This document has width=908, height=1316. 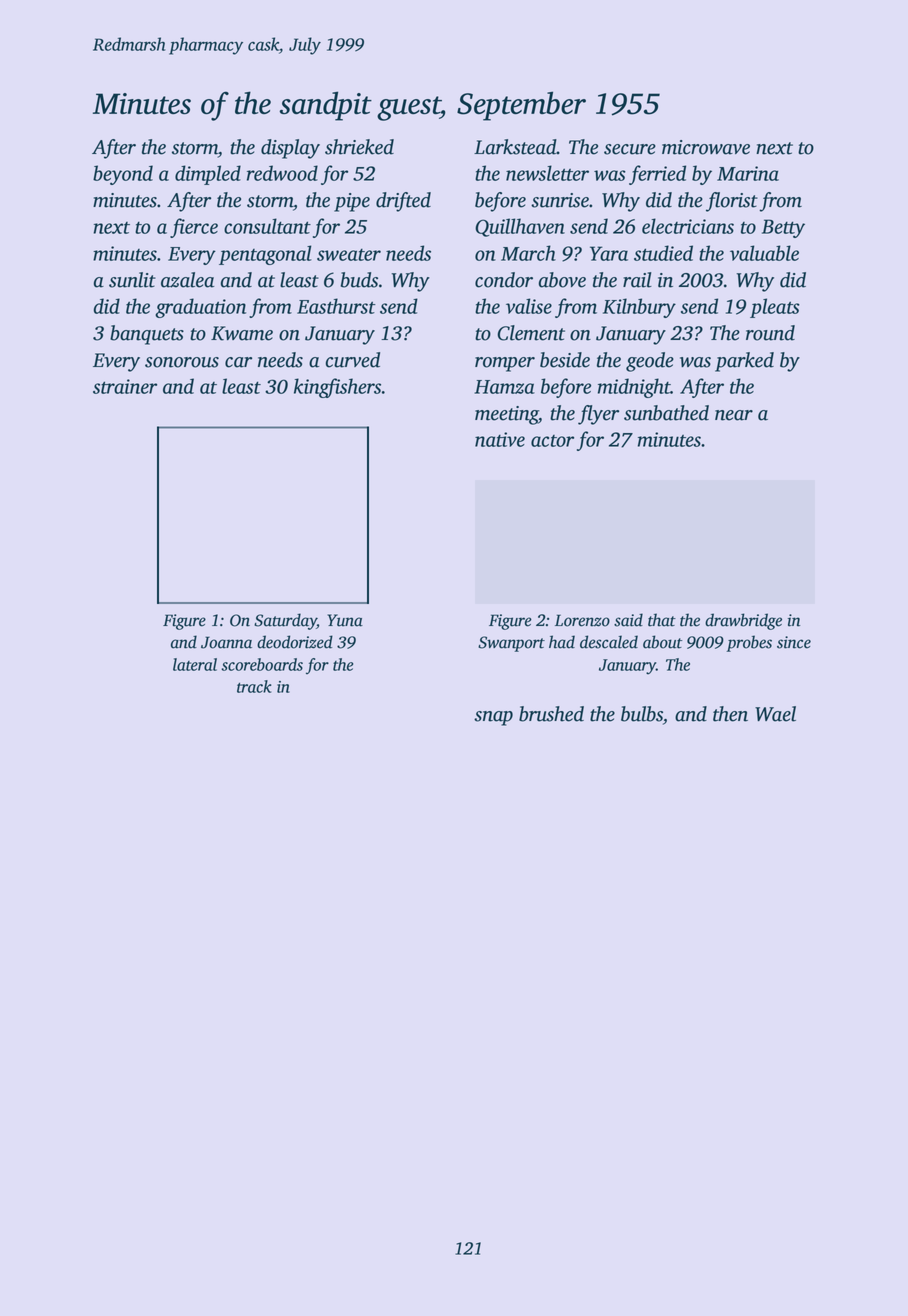 What do you see at coordinates (511, 644) in the document?
I see `Swanport` at bounding box center [511, 644].
